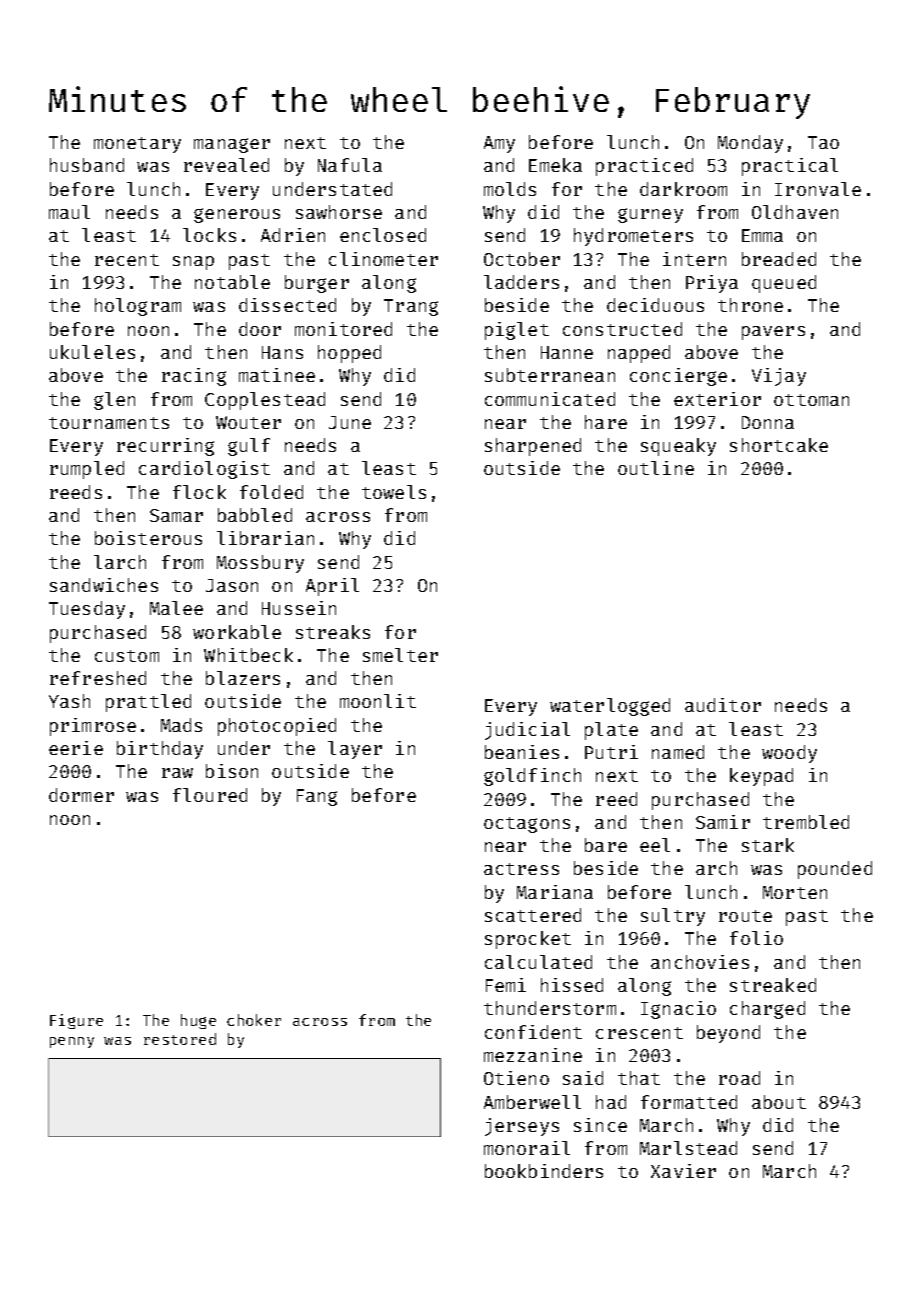 Image resolution: width=924 pixels, height=1308 pixels. I want to click on monetary, so click(137, 145).
